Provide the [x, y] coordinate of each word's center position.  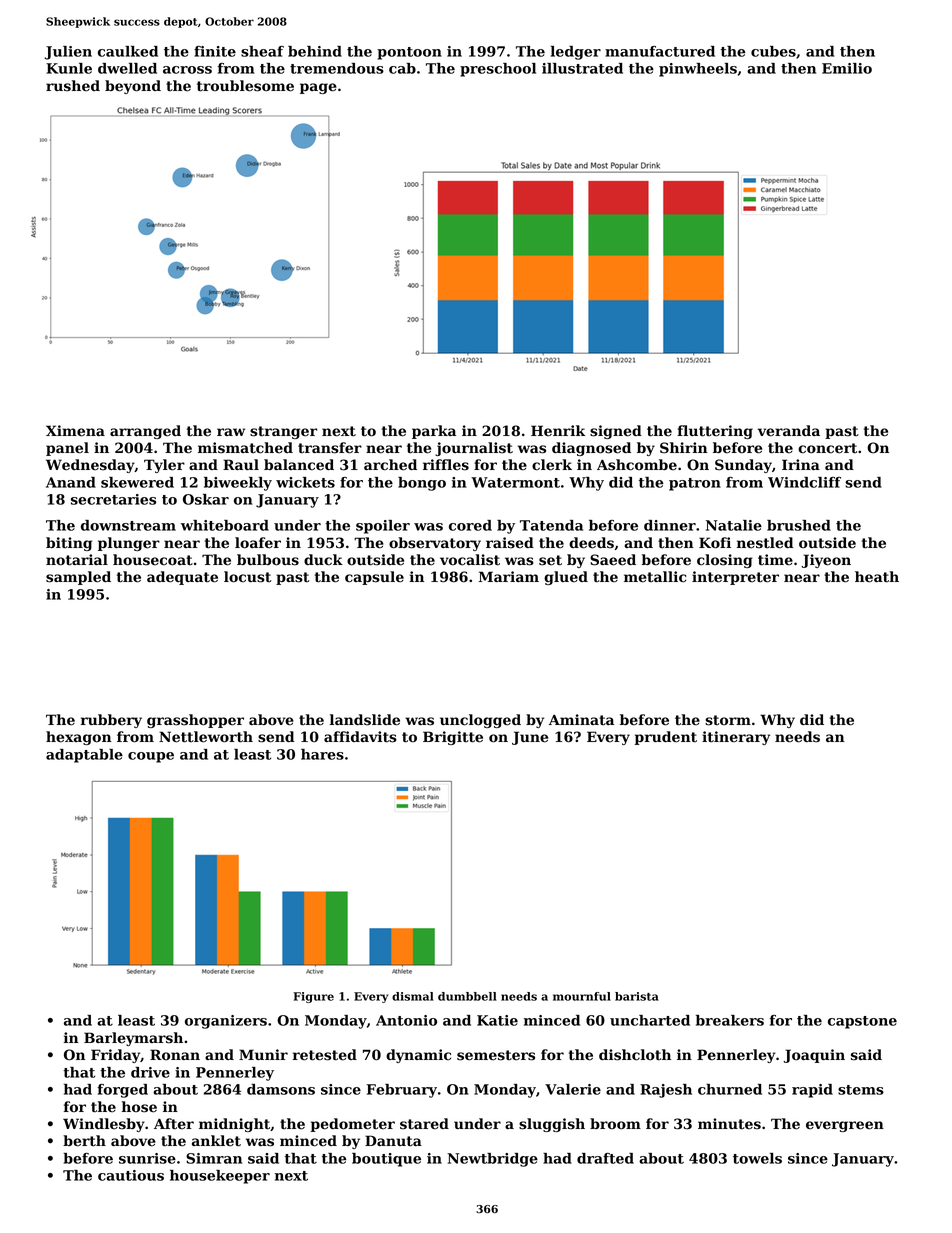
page [318, 88]
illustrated [582, 68]
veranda [789, 431]
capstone [862, 1022]
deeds [591, 543]
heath [877, 577]
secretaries [113, 499]
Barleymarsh [133, 1039]
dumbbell [467, 996]
